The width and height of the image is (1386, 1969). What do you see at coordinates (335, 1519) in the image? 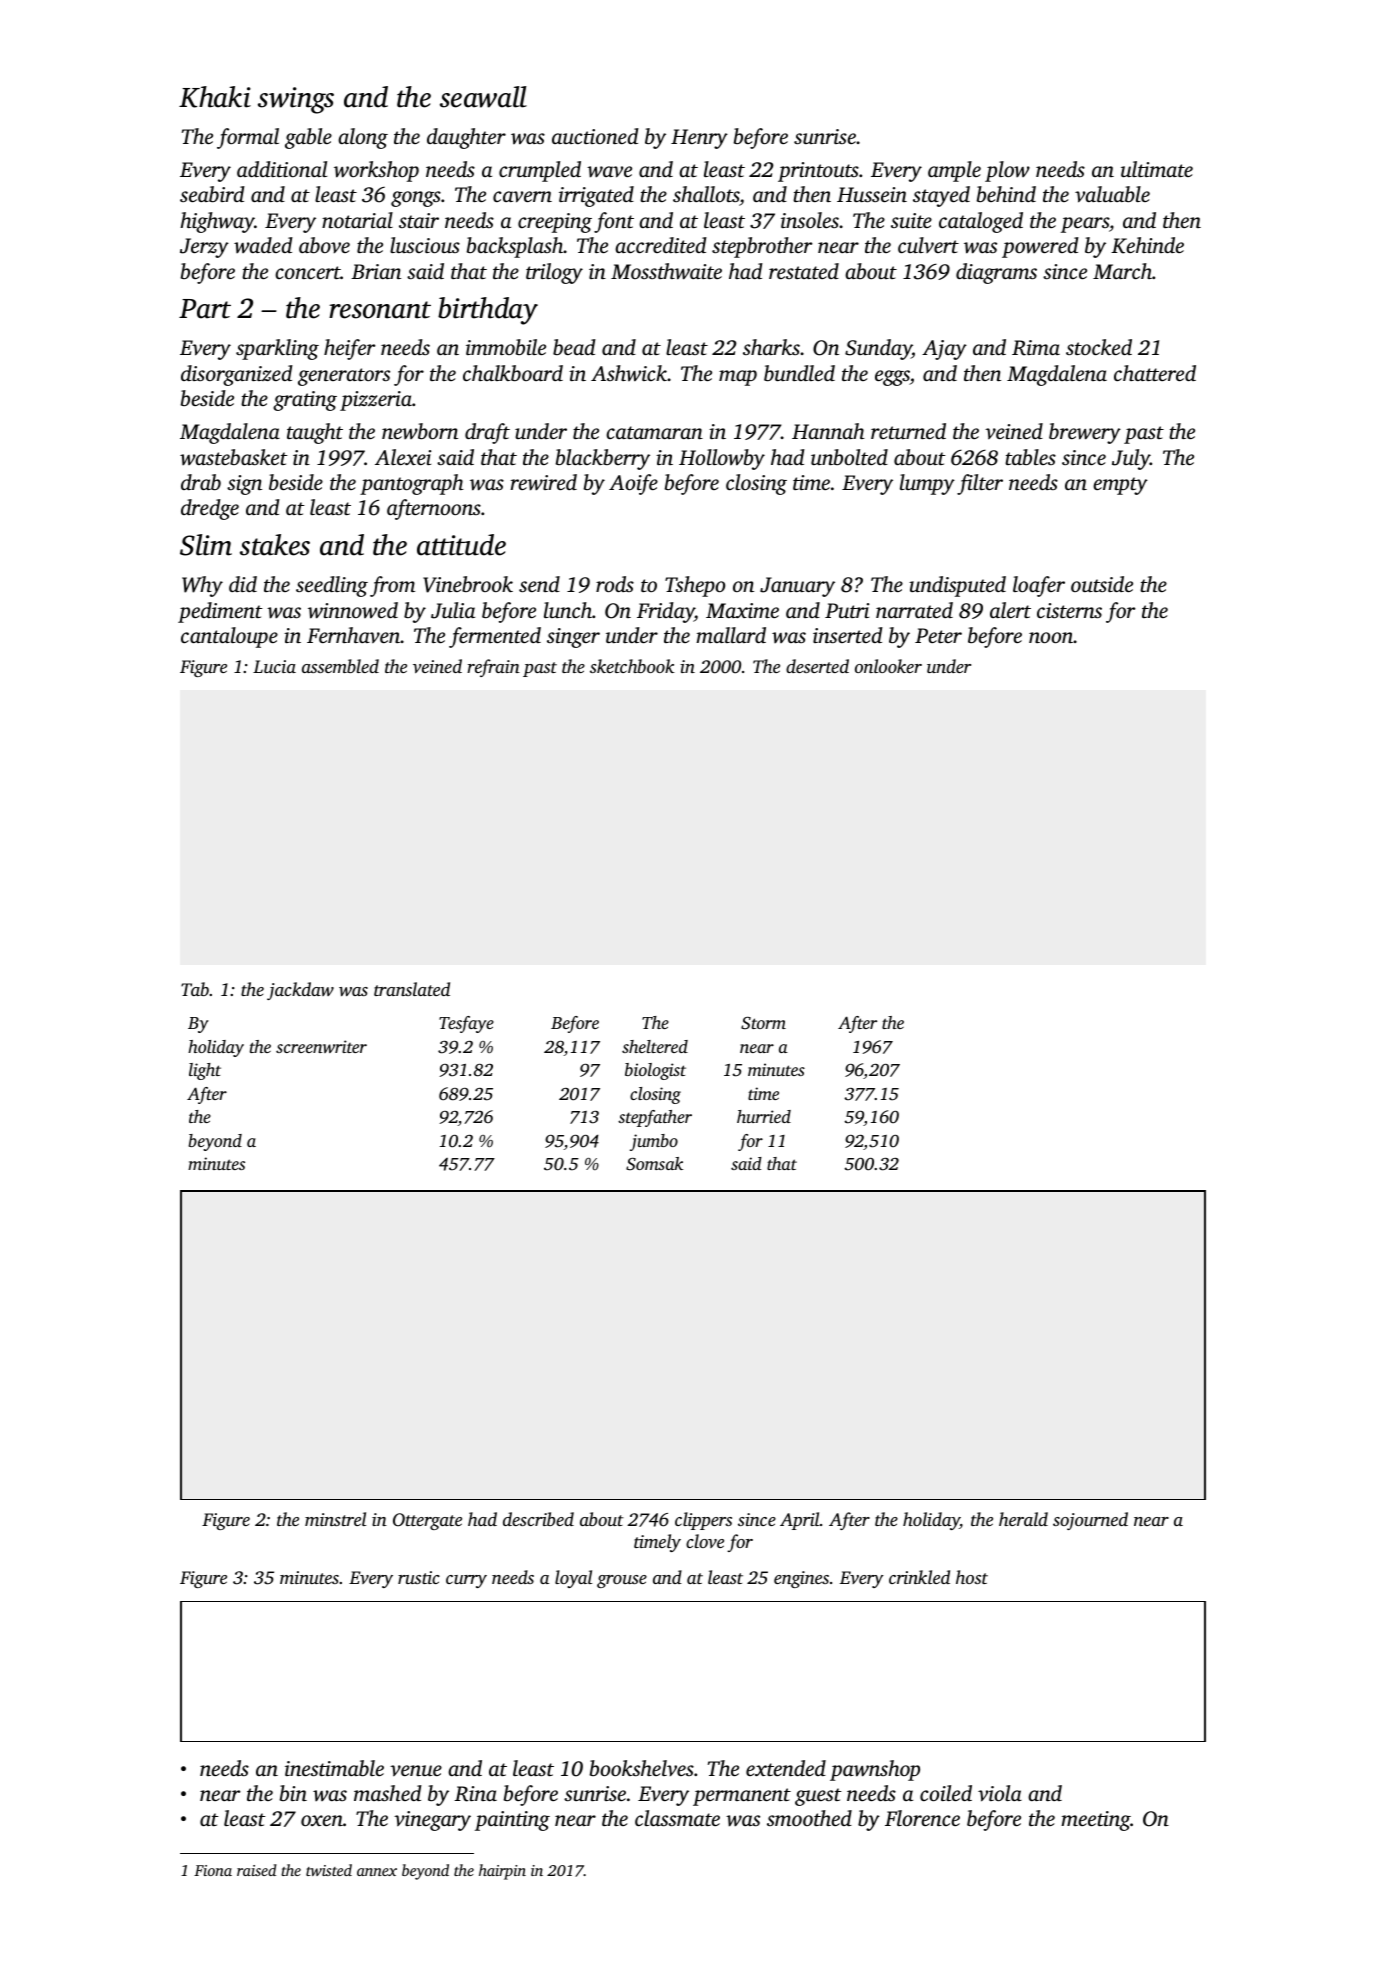
I see `minstrel` at bounding box center [335, 1519].
